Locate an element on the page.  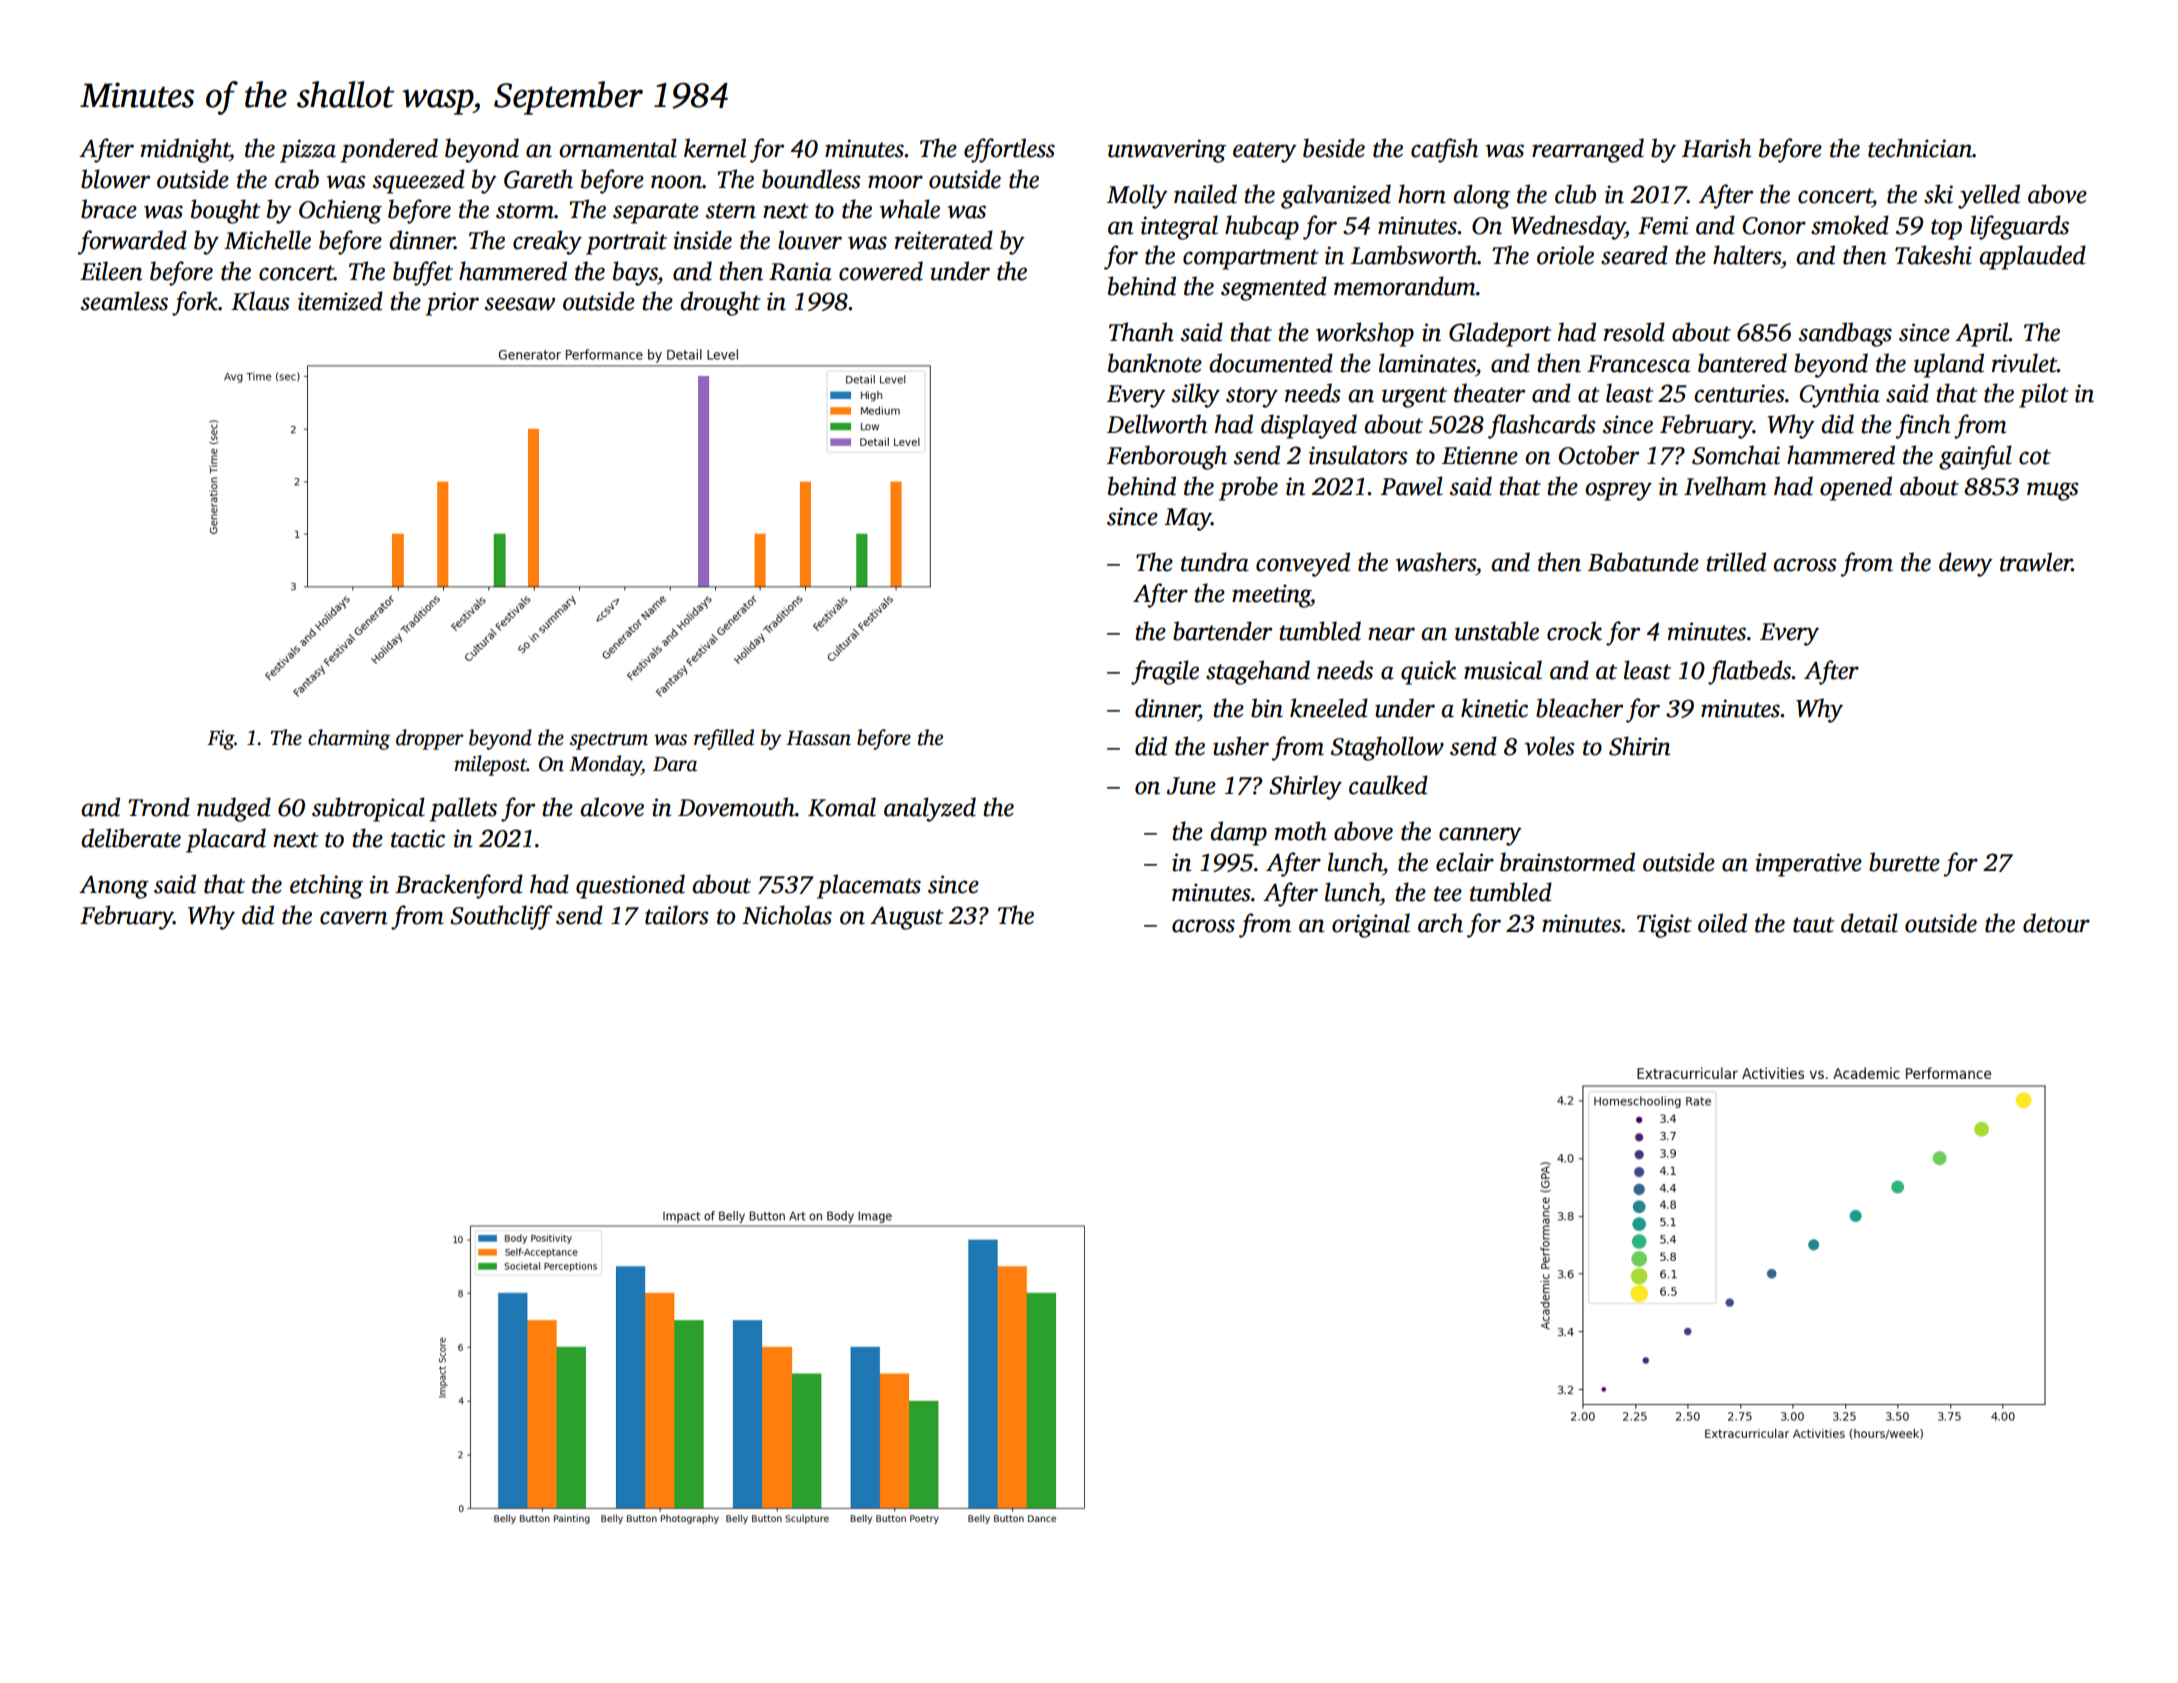
Harish is located at coordinates (1716, 148).
